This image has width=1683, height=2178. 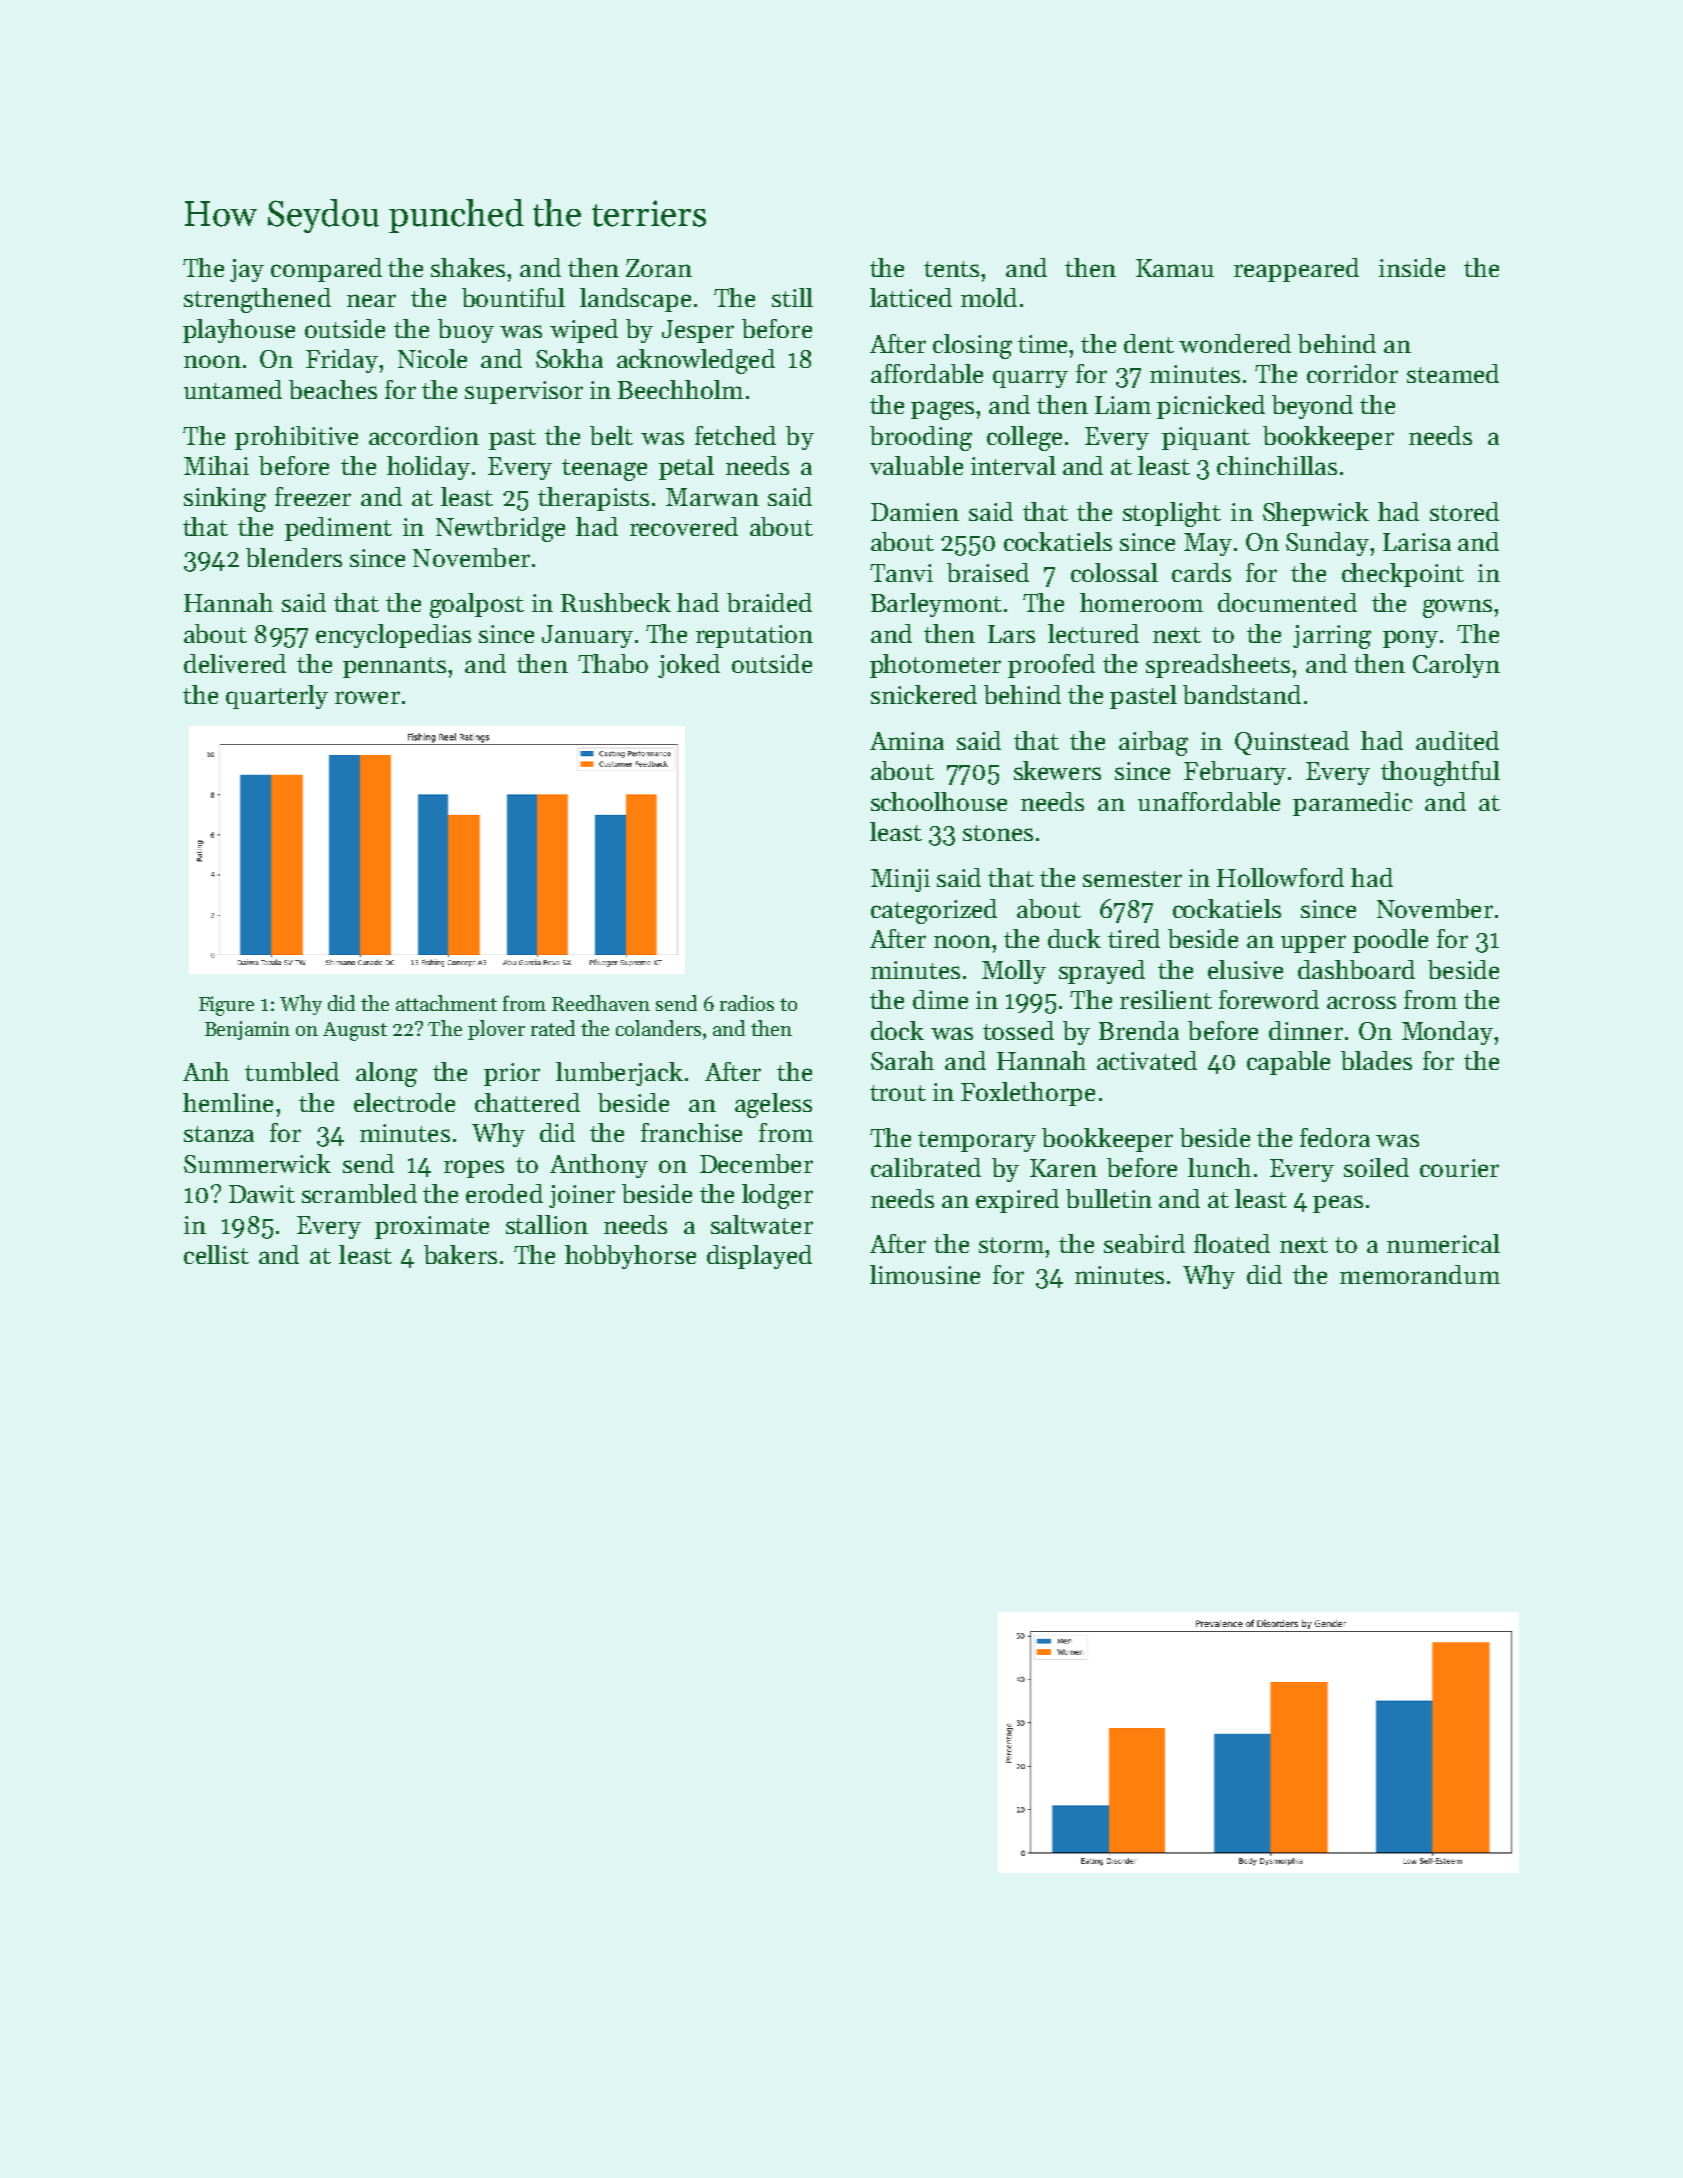 I want to click on reappeared, so click(x=1296, y=270).
